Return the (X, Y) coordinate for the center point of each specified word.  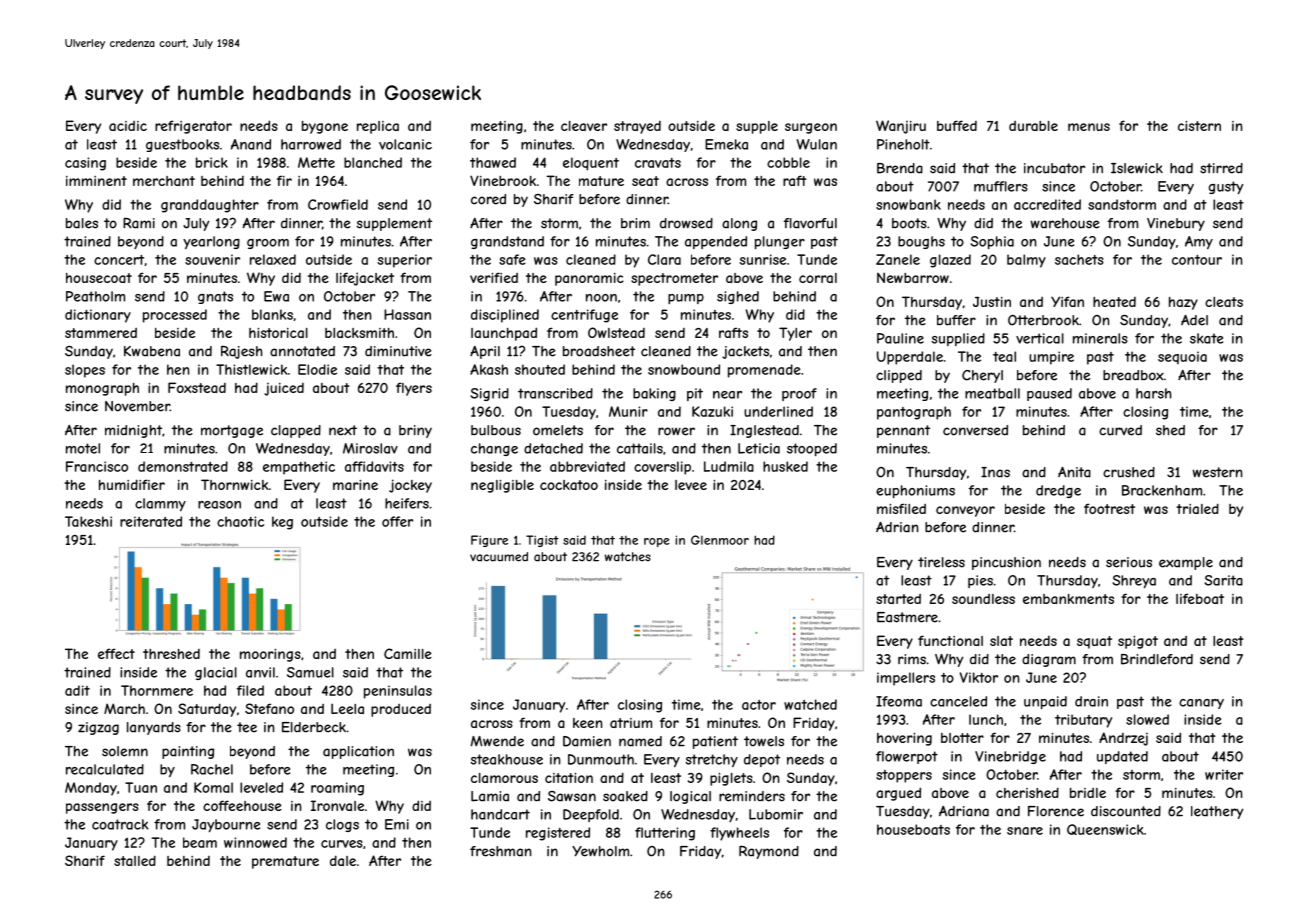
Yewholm (600, 851)
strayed (637, 127)
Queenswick (1105, 829)
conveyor (965, 511)
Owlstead (616, 332)
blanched (373, 162)
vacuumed (499, 557)
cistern (1199, 126)
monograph (102, 389)
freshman (500, 851)
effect (116, 653)
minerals (1100, 338)
